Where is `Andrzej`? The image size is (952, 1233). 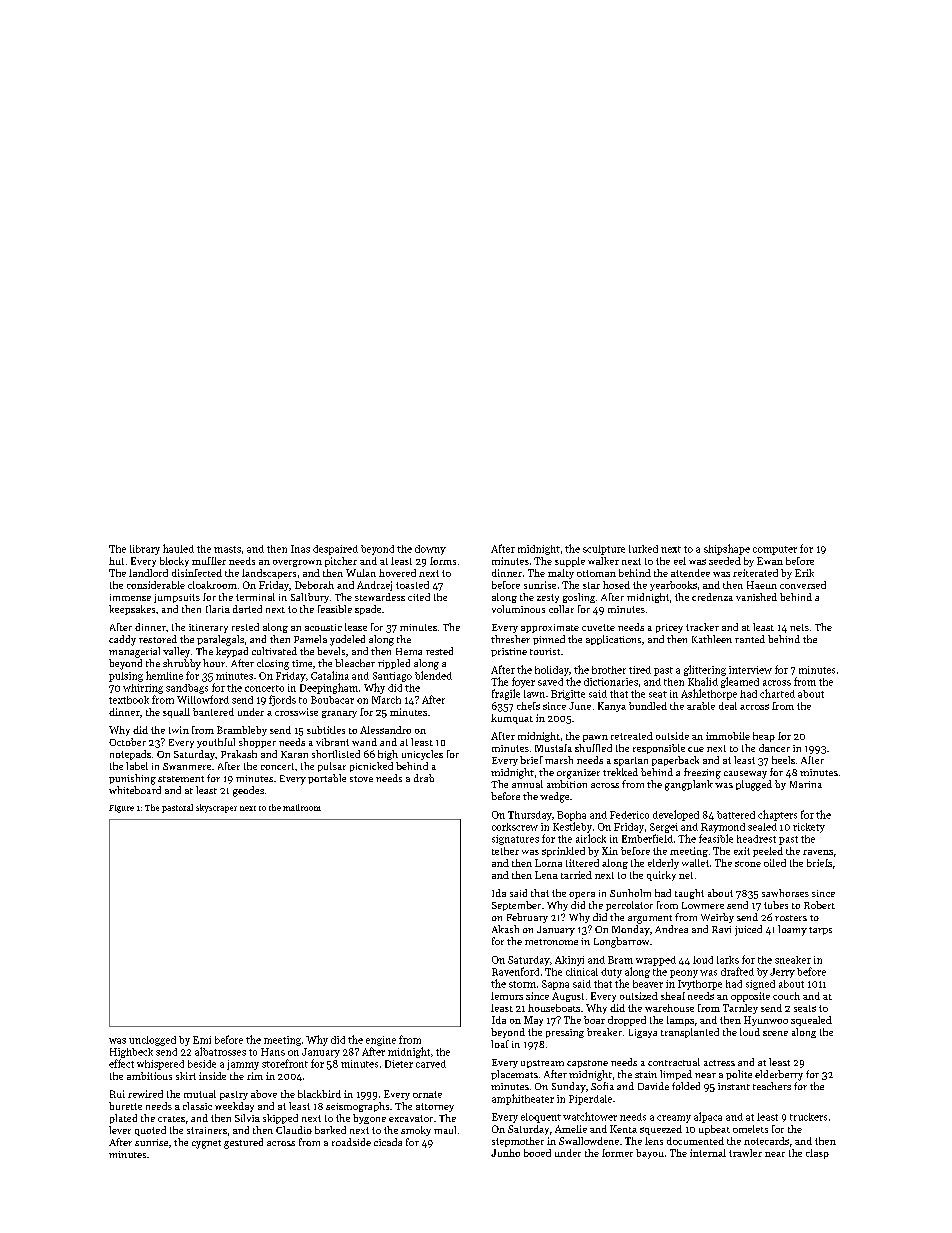
Andrzej is located at coordinates (374, 586).
